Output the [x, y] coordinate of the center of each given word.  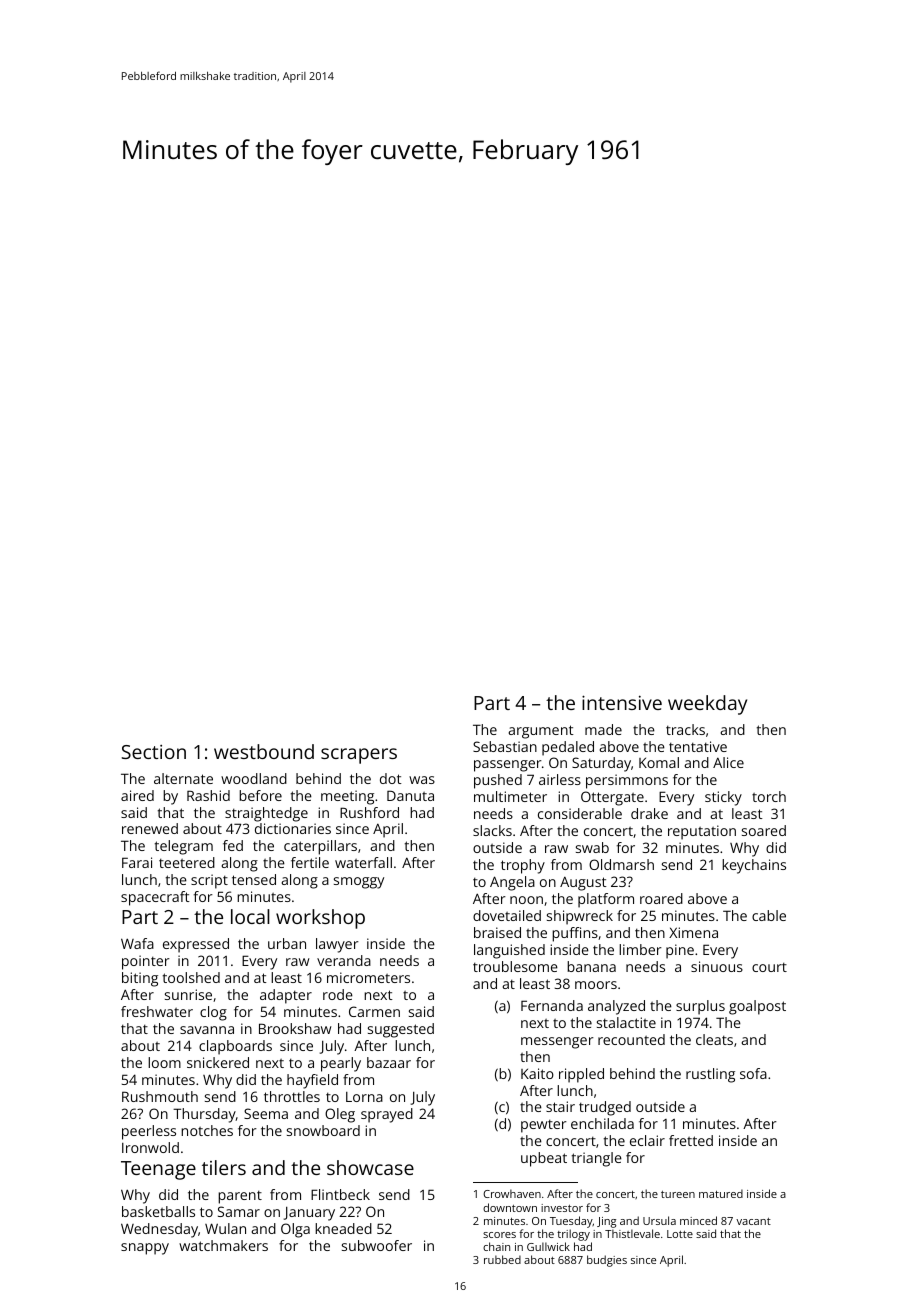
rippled [581, 1075]
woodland [254, 778]
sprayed [387, 1115]
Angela [512, 883]
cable [769, 915]
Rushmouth [160, 1096]
